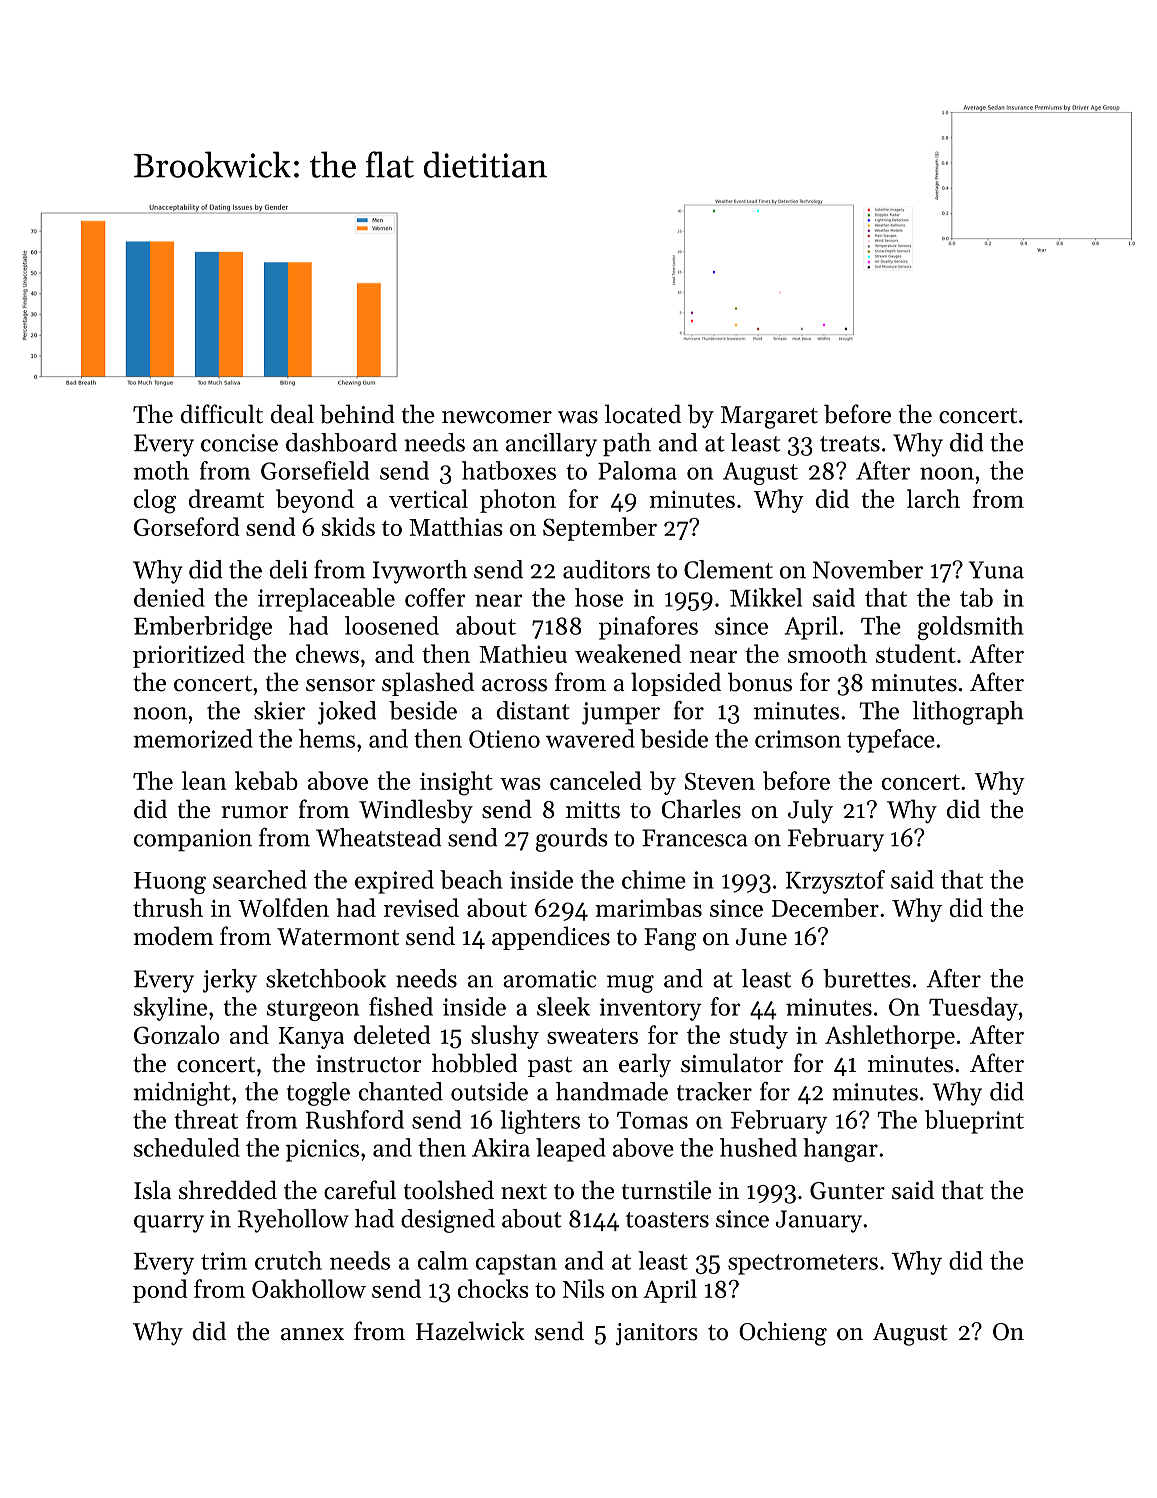 This image has height=1498, width=1157. What do you see at coordinates (312, 1334) in the image?
I see `annex` at bounding box center [312, 1334].
